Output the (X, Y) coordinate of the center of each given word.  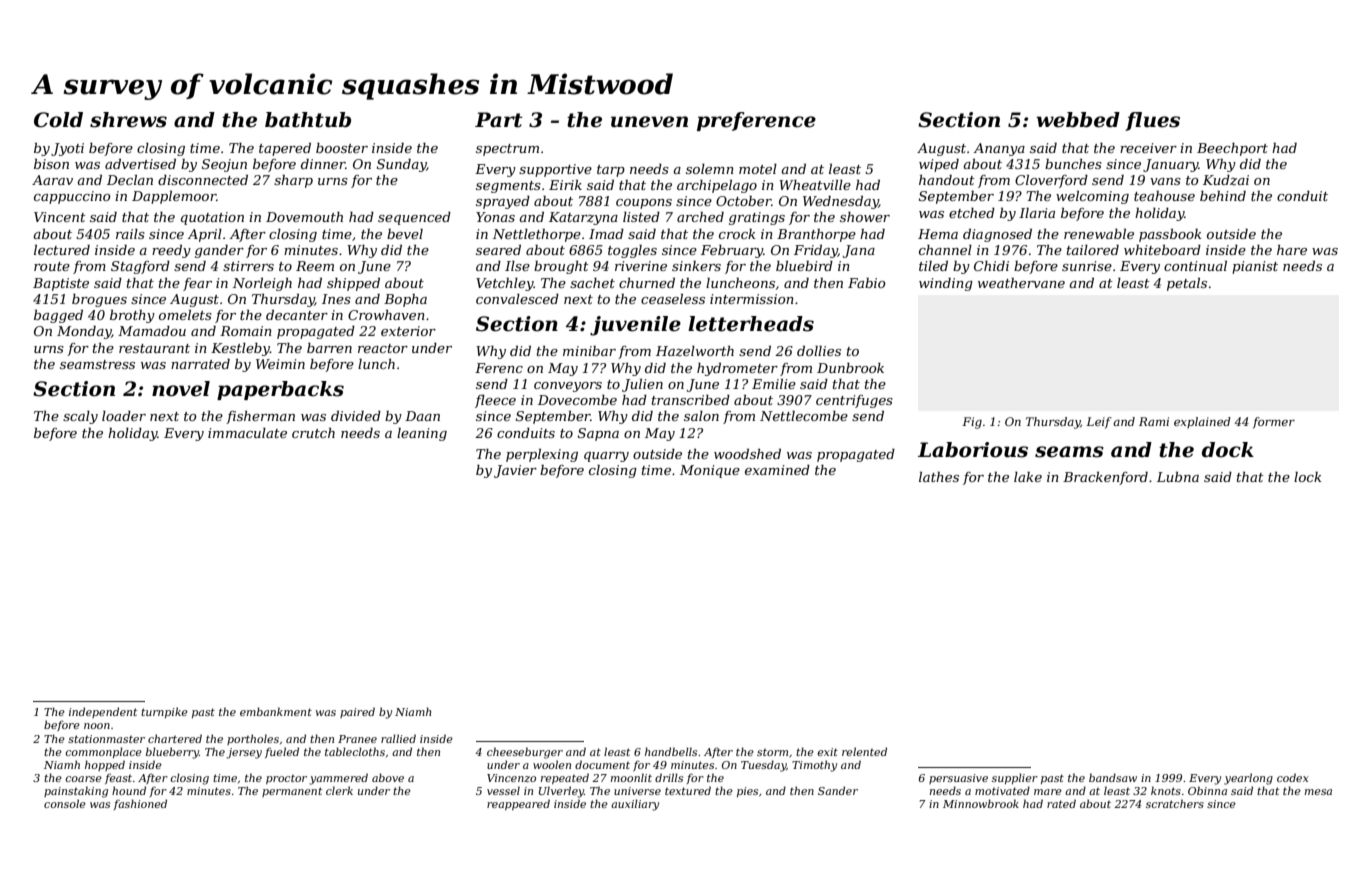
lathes (939, 477)
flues (1152, 121)
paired (357, 712)
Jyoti (67, 149)
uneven (649, 122)
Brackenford (1105, 478)
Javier (515, 471)
